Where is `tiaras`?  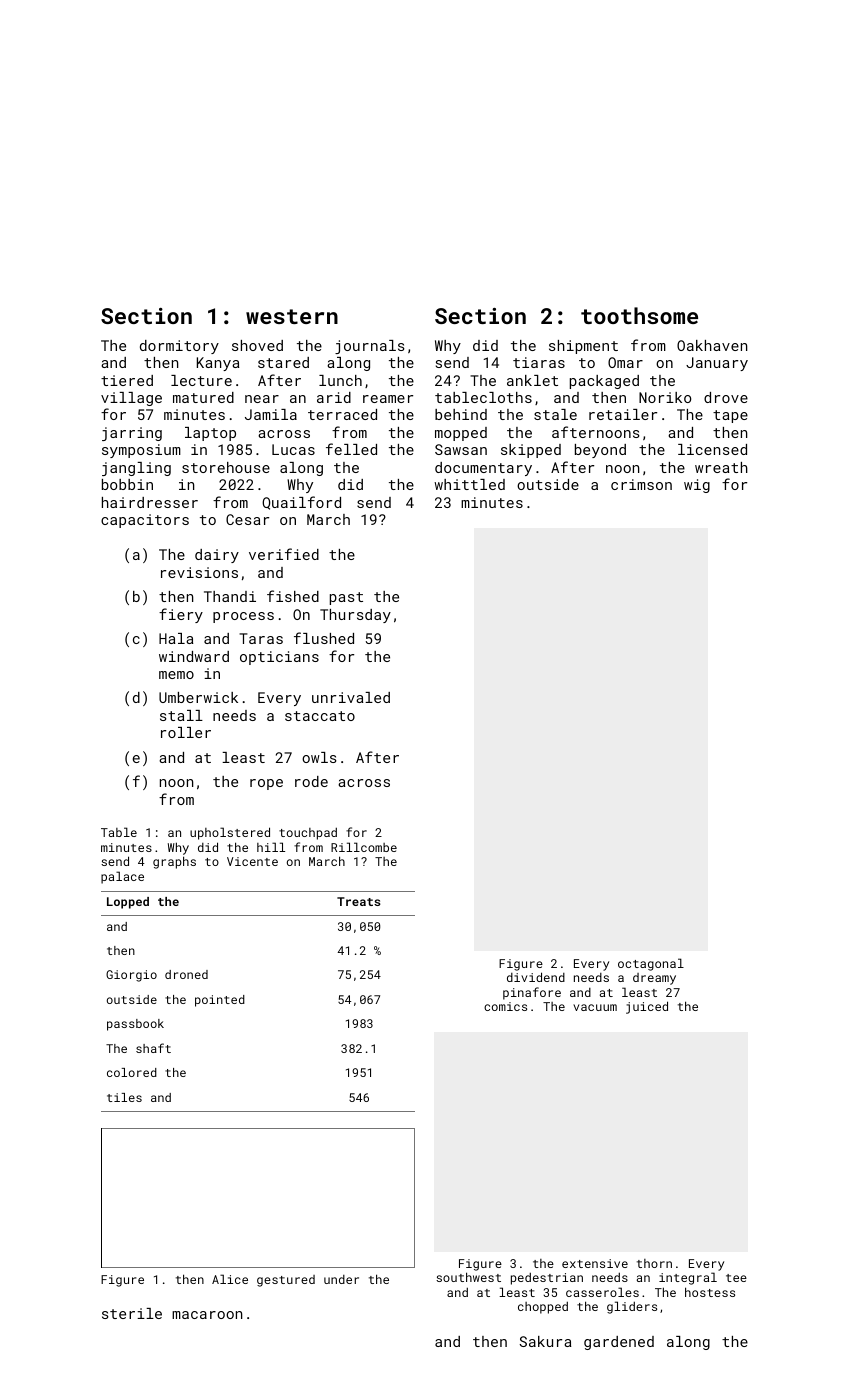
tiaras is located at coordinates (539, 362).
